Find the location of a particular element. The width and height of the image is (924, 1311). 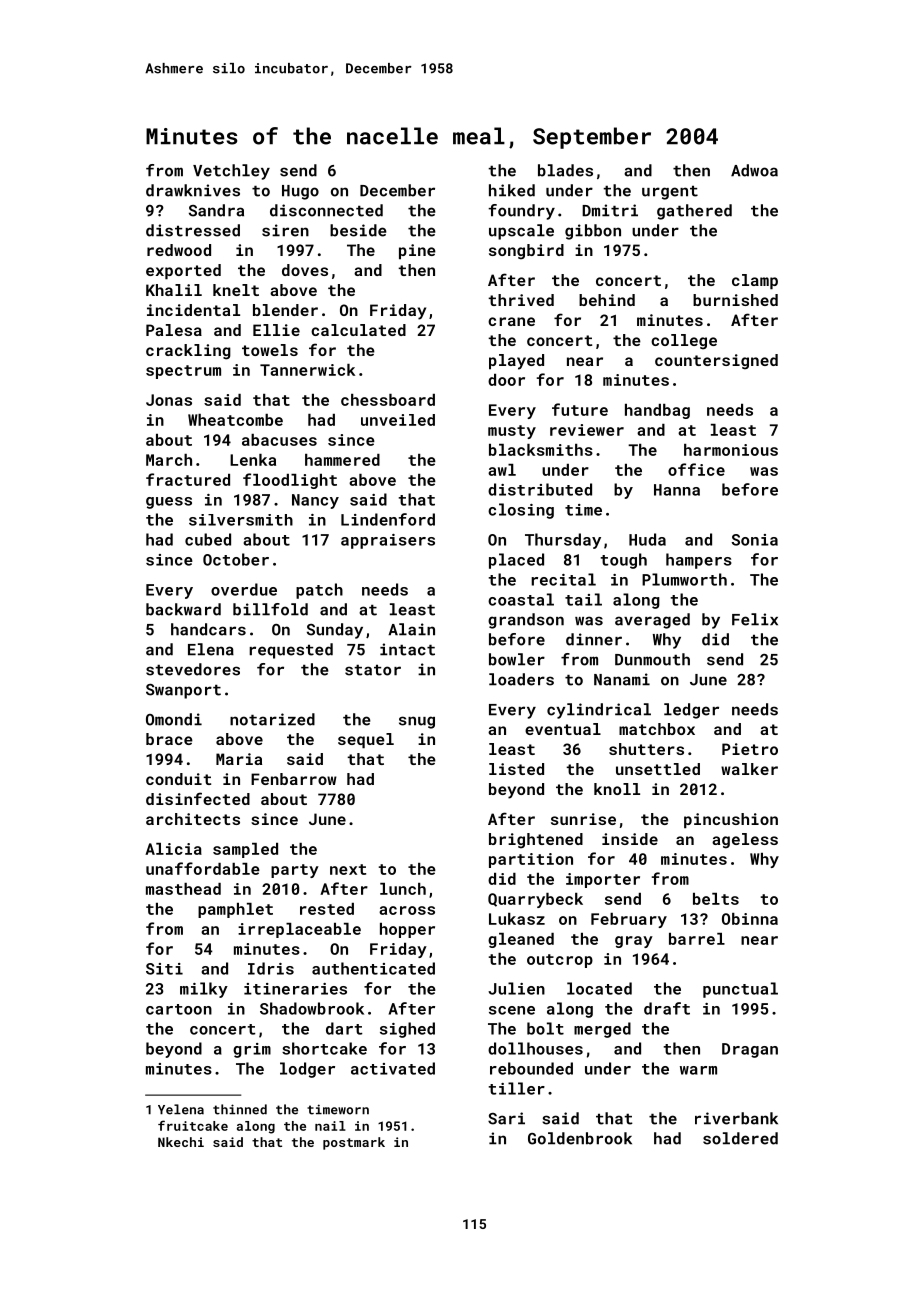

gleaned is located at coordinates (521, 940).
